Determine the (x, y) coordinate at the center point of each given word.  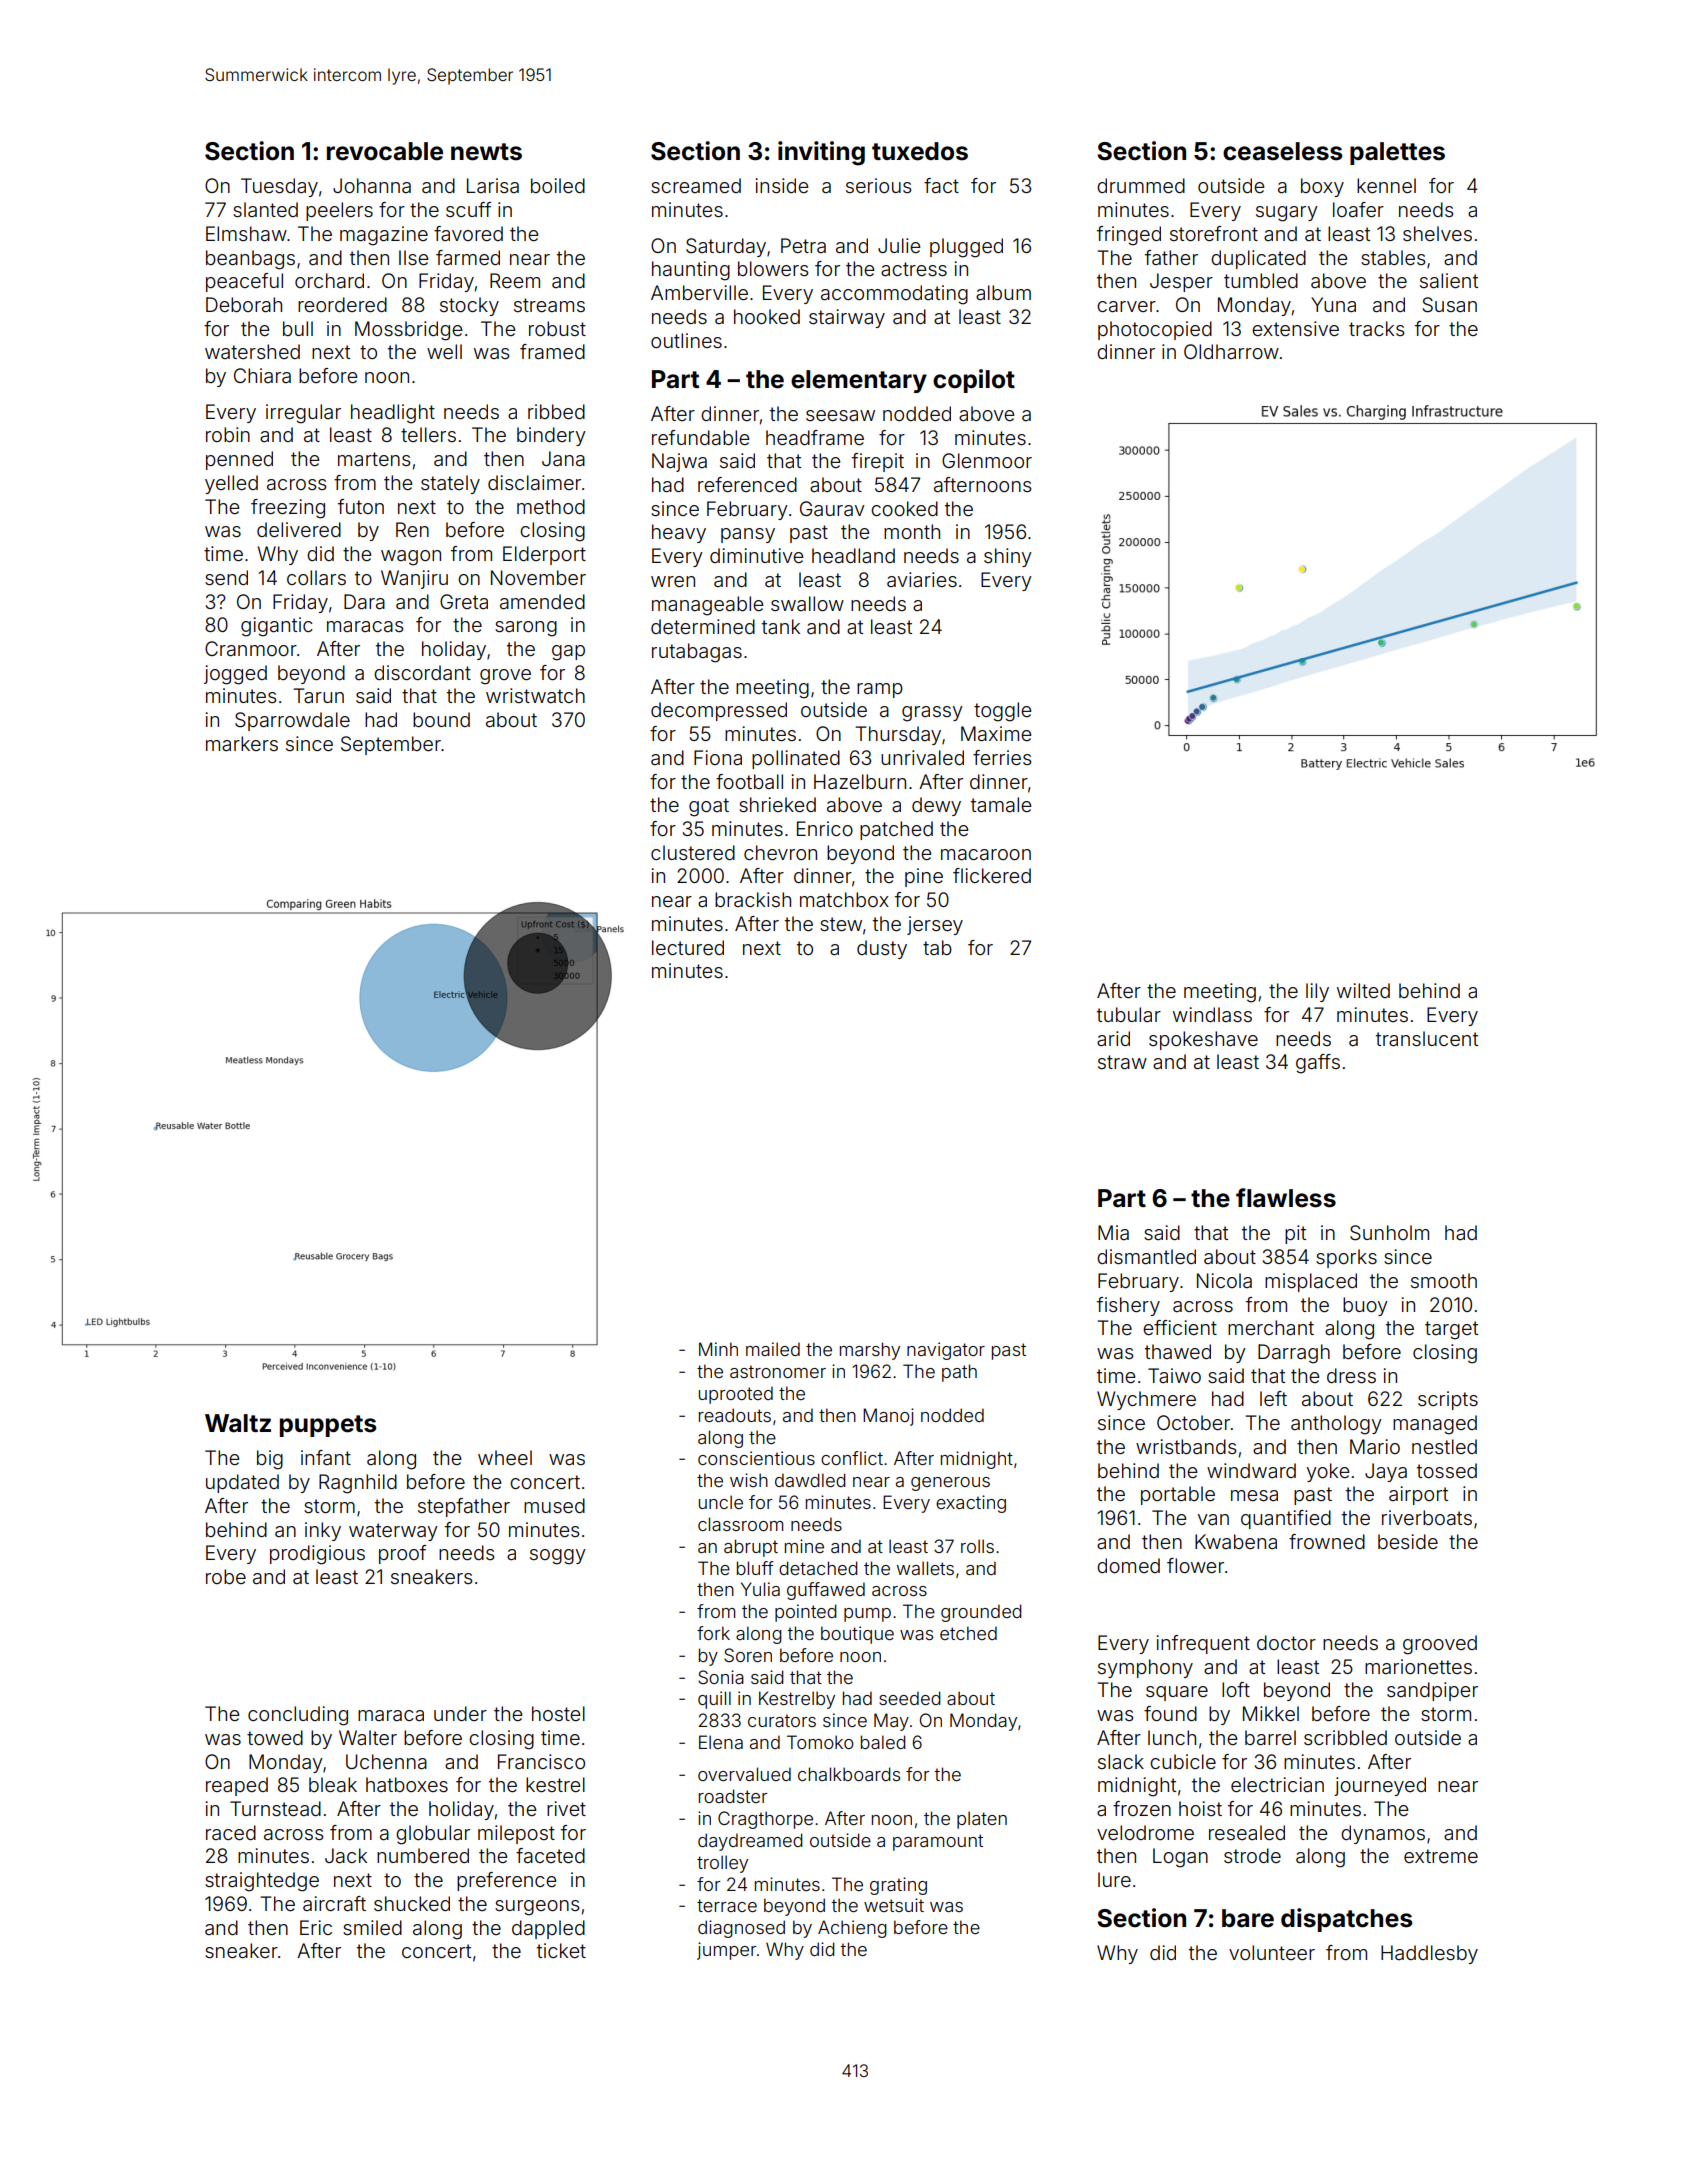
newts (486, 152)
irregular (303, 414)
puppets (328, 1426)
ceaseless (1282, 151)
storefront (1214, 233)
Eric (316, 1927)
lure (1114, 1879)
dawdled (810, 1480)
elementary (859, 381)
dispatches (1346, 1920)
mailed (773, 1349)
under (460, 1713)
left (1273, 1398)
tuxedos (920, 151)
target (1451, 1330)
